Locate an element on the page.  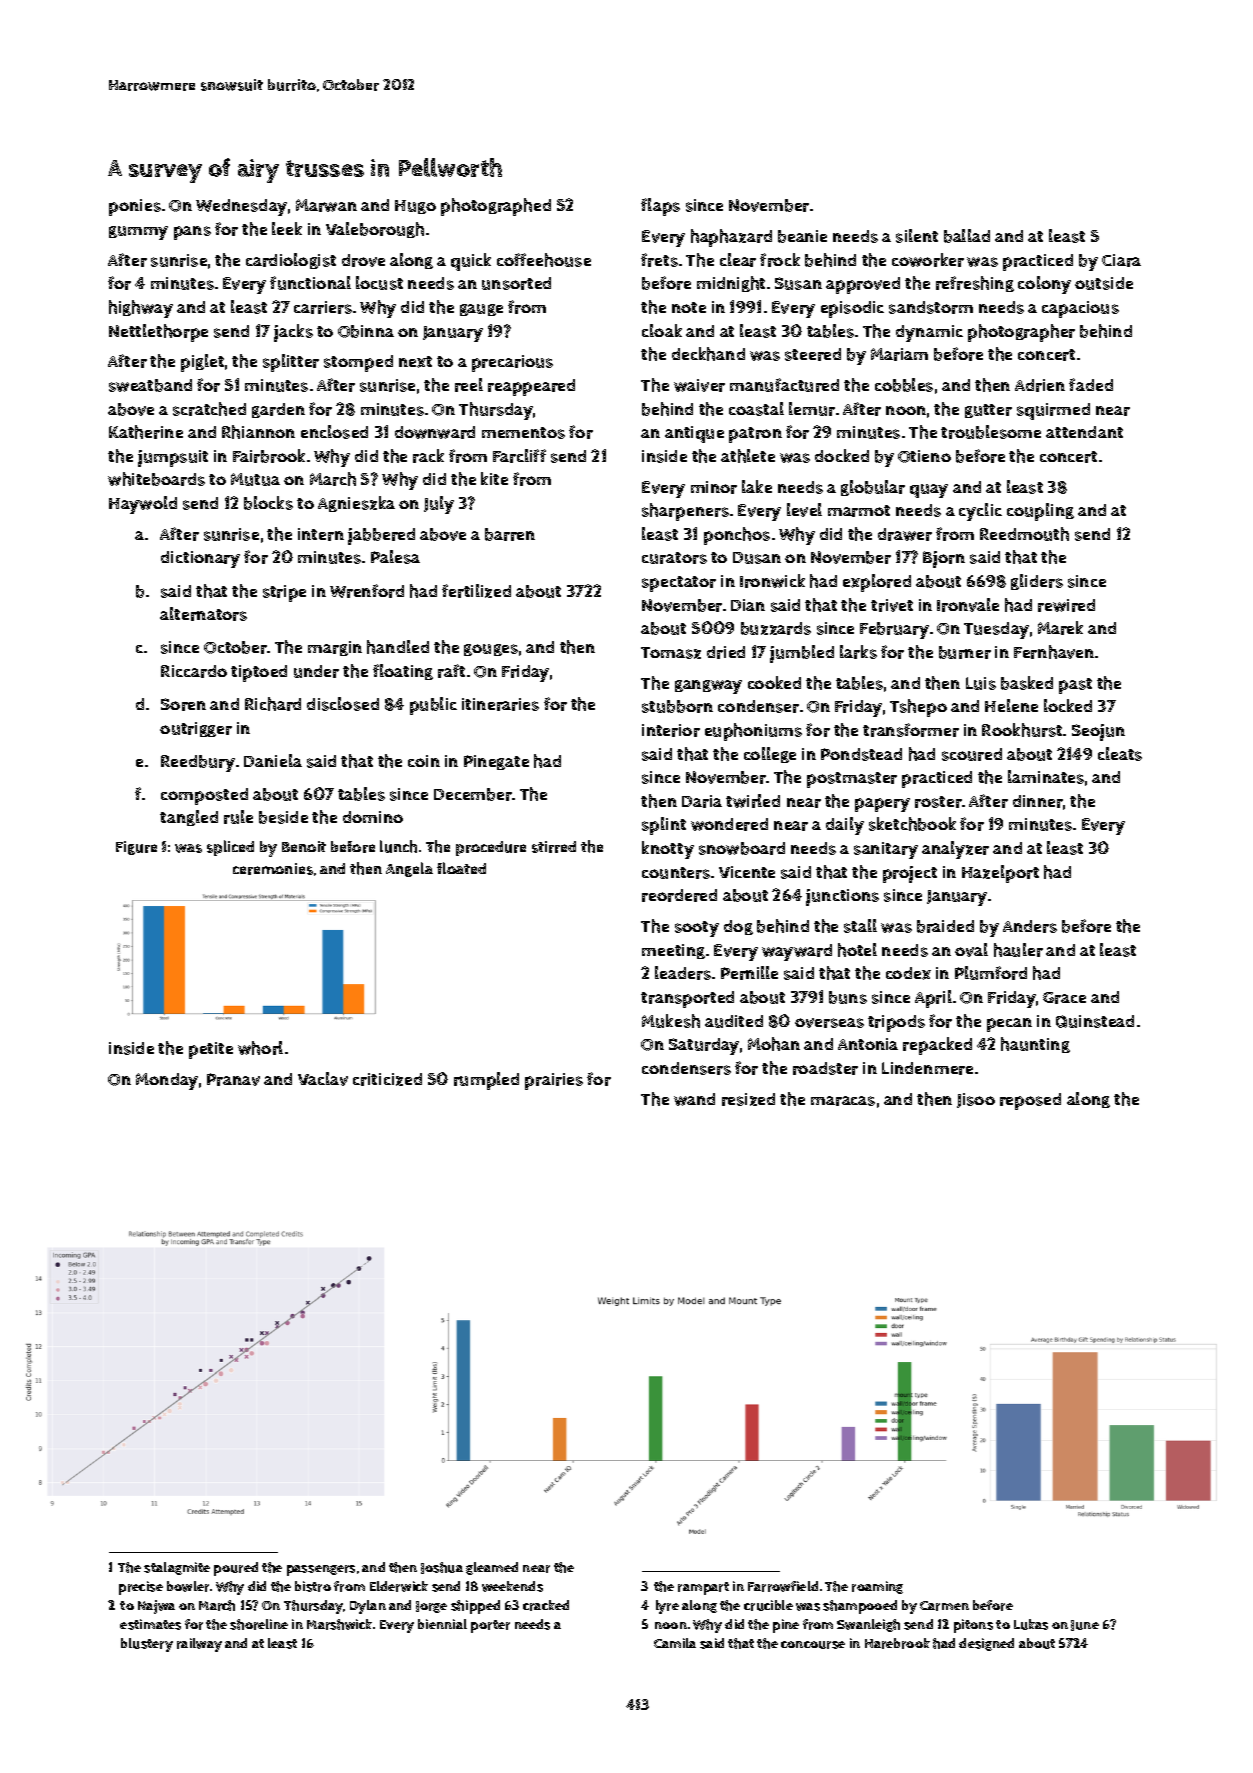
Lukas is located at coordinates (1031, 1624).
